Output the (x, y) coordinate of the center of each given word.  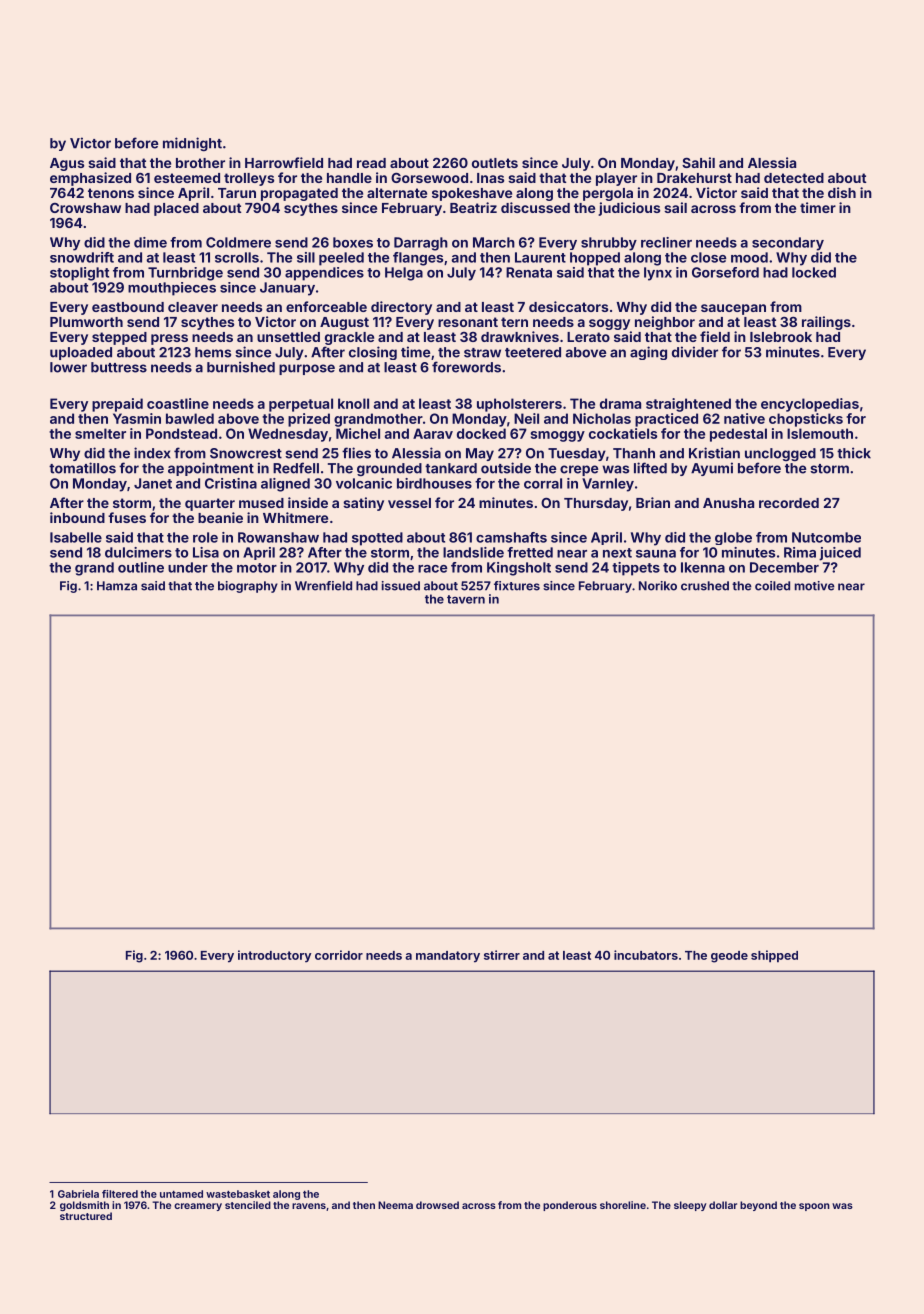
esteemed (187, 178)
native (744, 418)
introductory (274, 956)
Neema (395, 1205)
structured (86, 1216)
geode (729, 957)
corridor (339, 955)
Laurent (540, 257)
